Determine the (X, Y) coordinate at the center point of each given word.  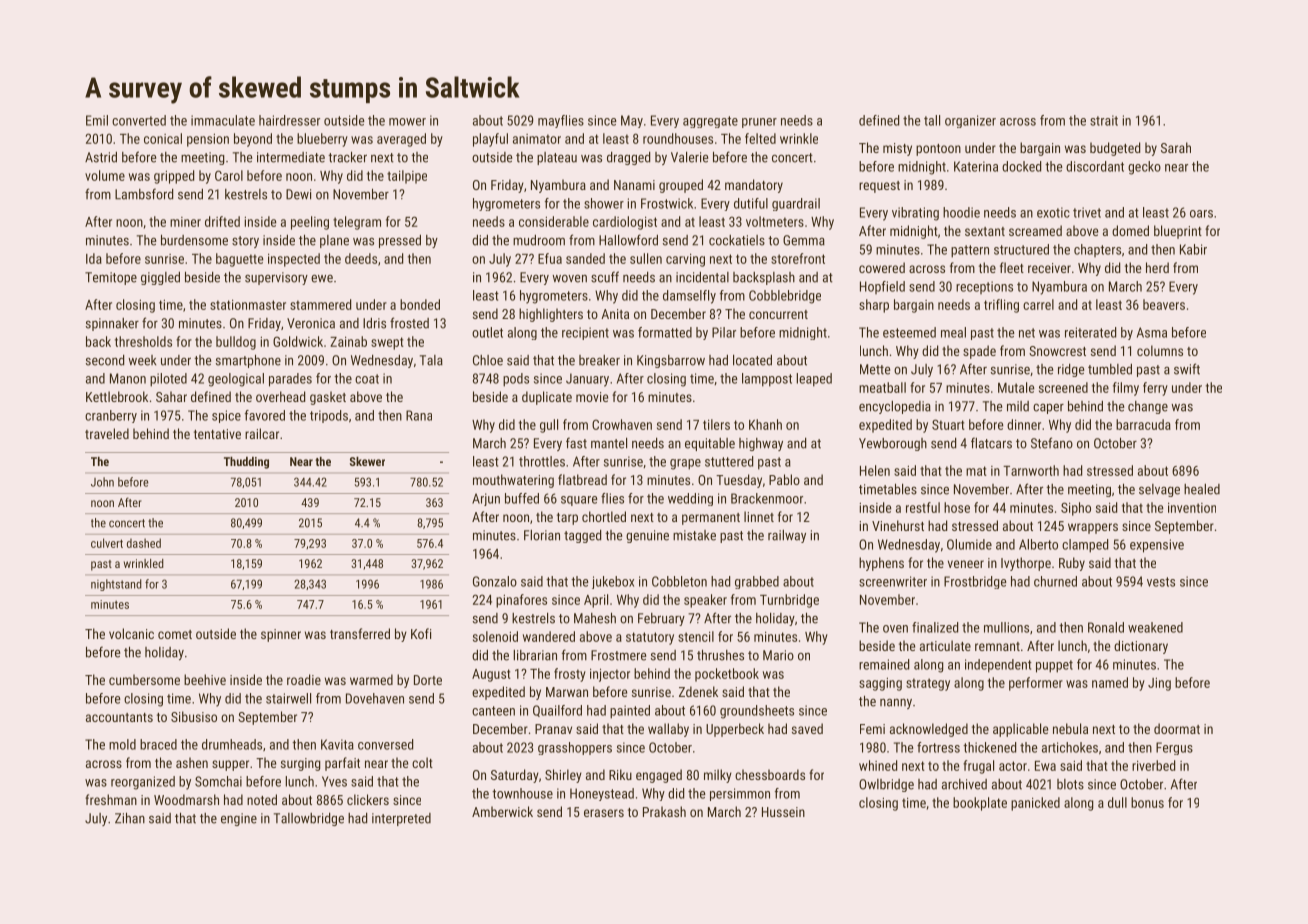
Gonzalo (495, 581)
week (142, 360)
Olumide (969, 544)
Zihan (130, 818)
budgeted (1115, 149)
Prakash (664, 811)
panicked (1035, 804)
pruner (759, 123)
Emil (97, 120)
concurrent (778, 314)
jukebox (613, 582)
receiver (1049, 268)
